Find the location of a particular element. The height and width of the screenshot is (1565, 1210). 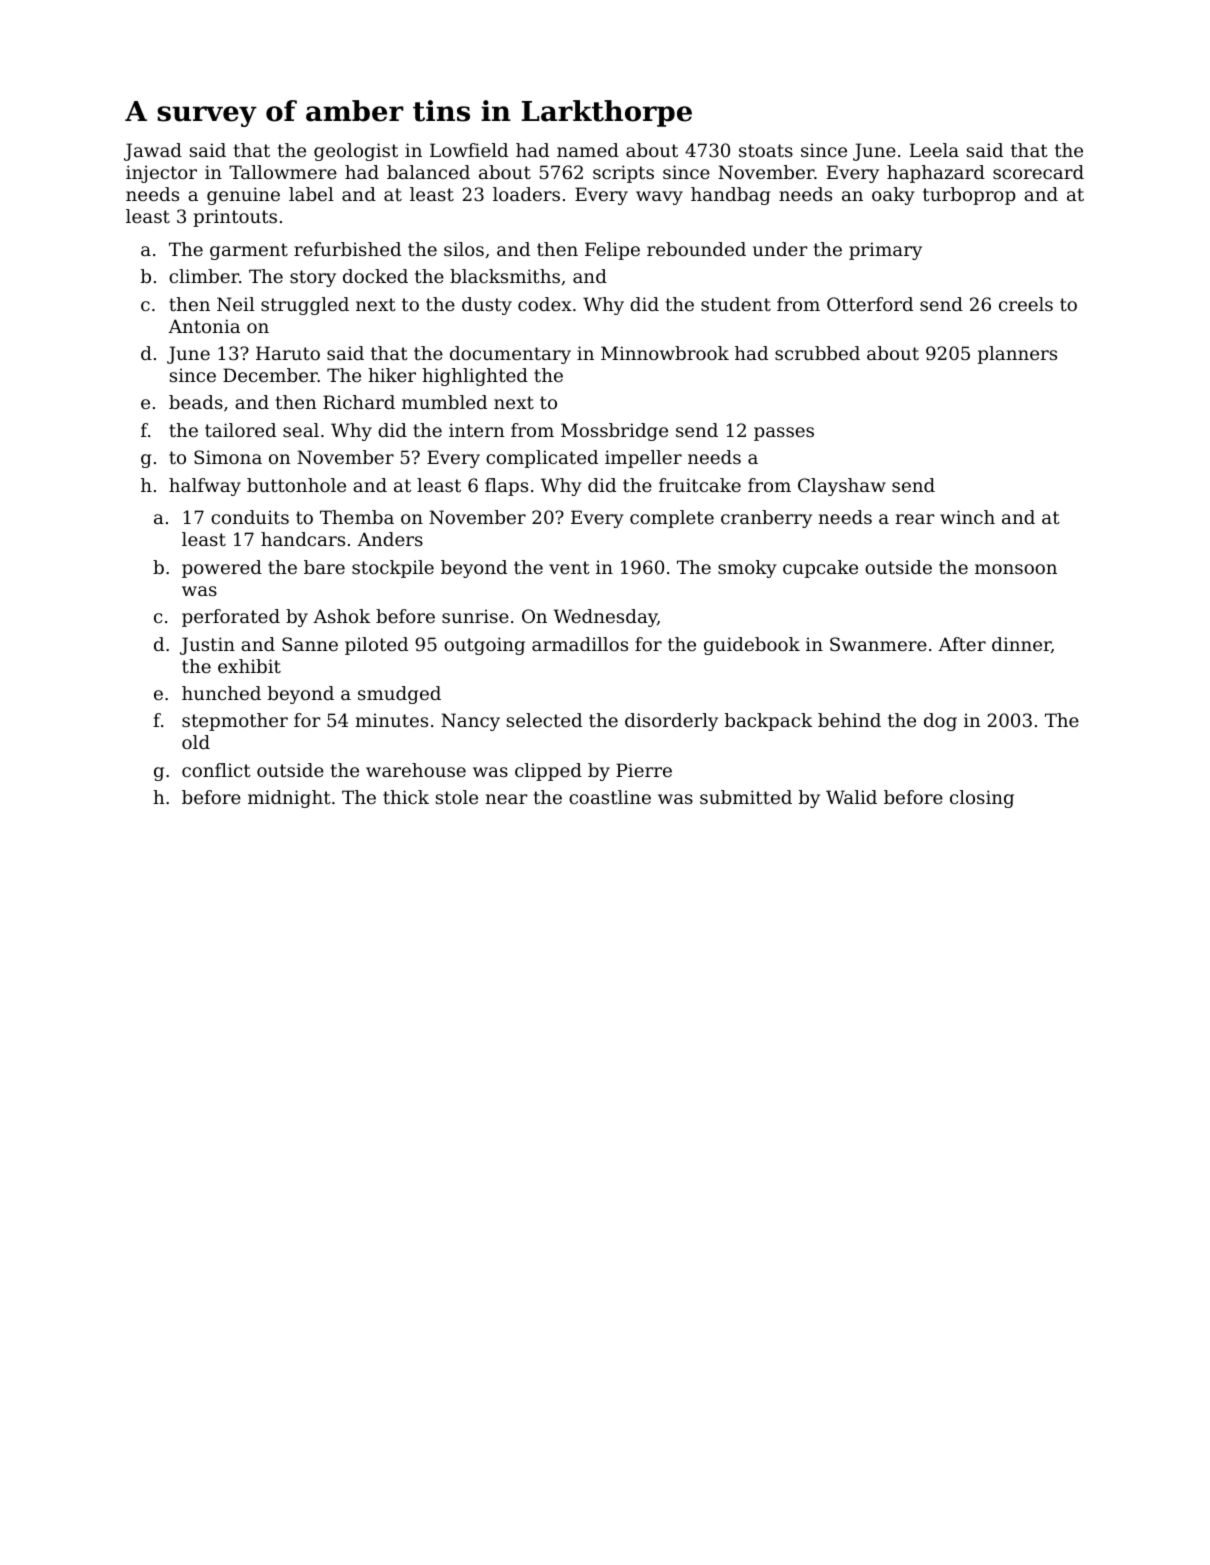

Wednesday is located at coordinates (605, 618).
